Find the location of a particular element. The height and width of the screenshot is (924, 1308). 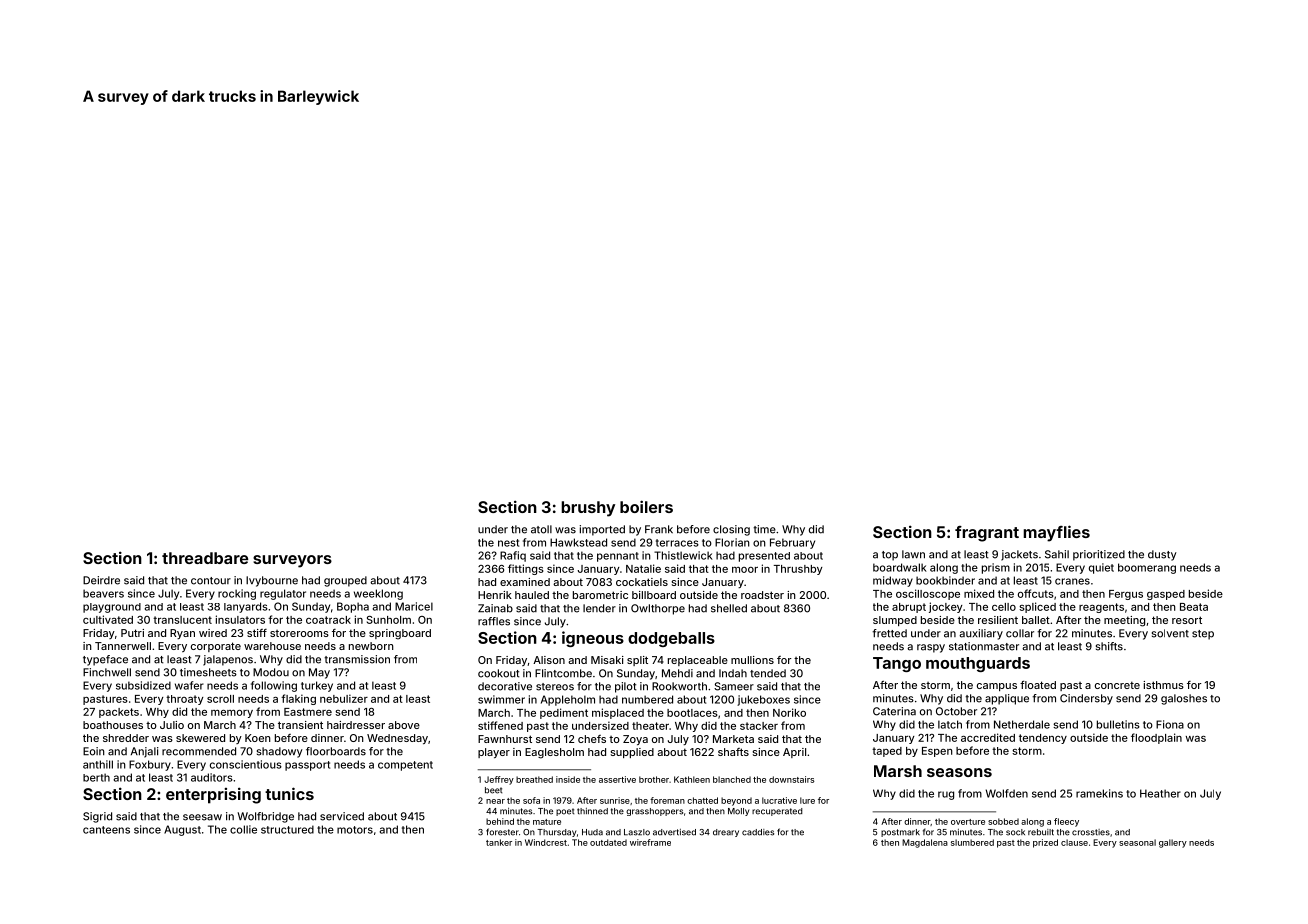

brushy is located at coordinates (588, 509).
